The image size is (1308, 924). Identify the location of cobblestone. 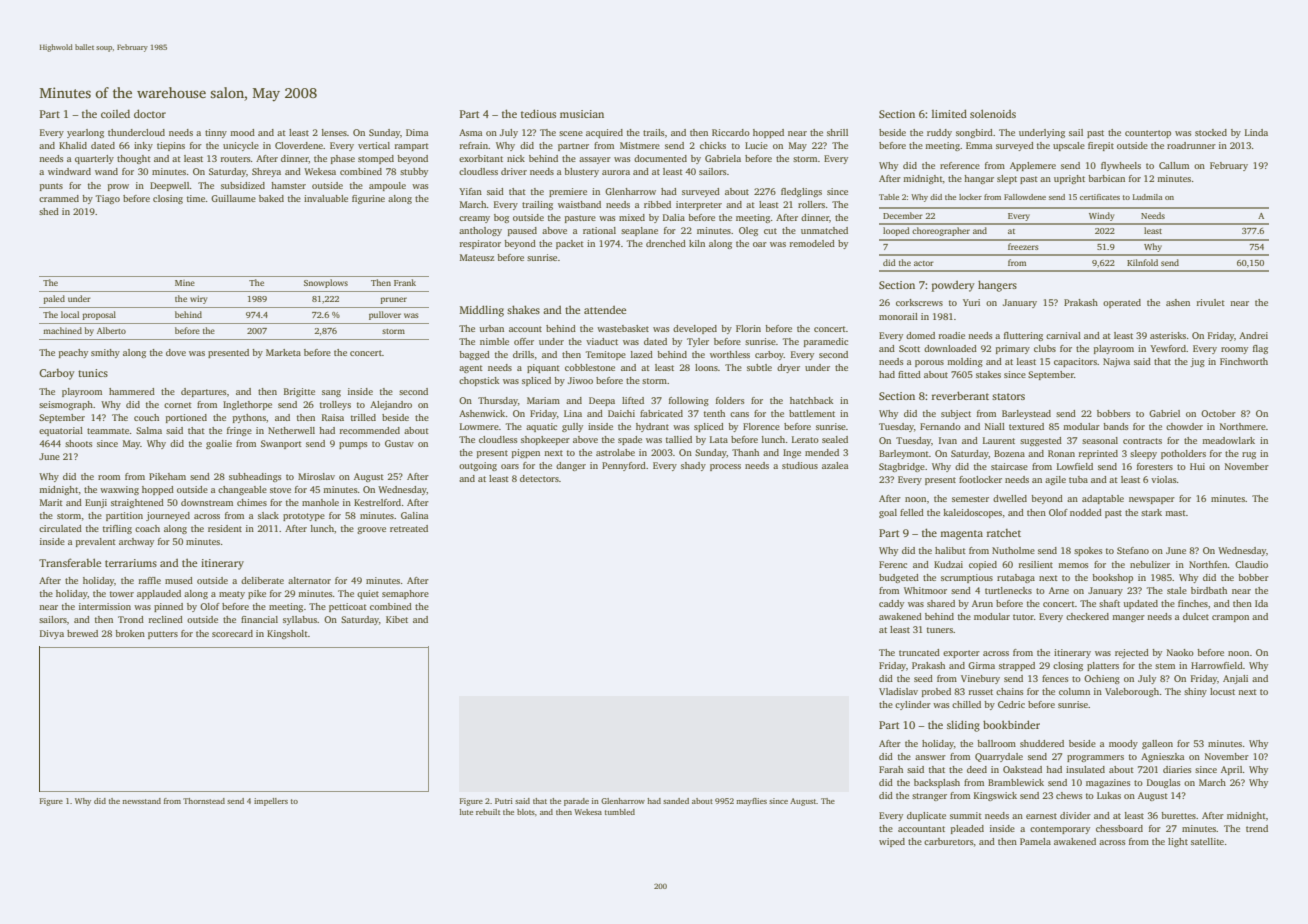
(590, 367).
